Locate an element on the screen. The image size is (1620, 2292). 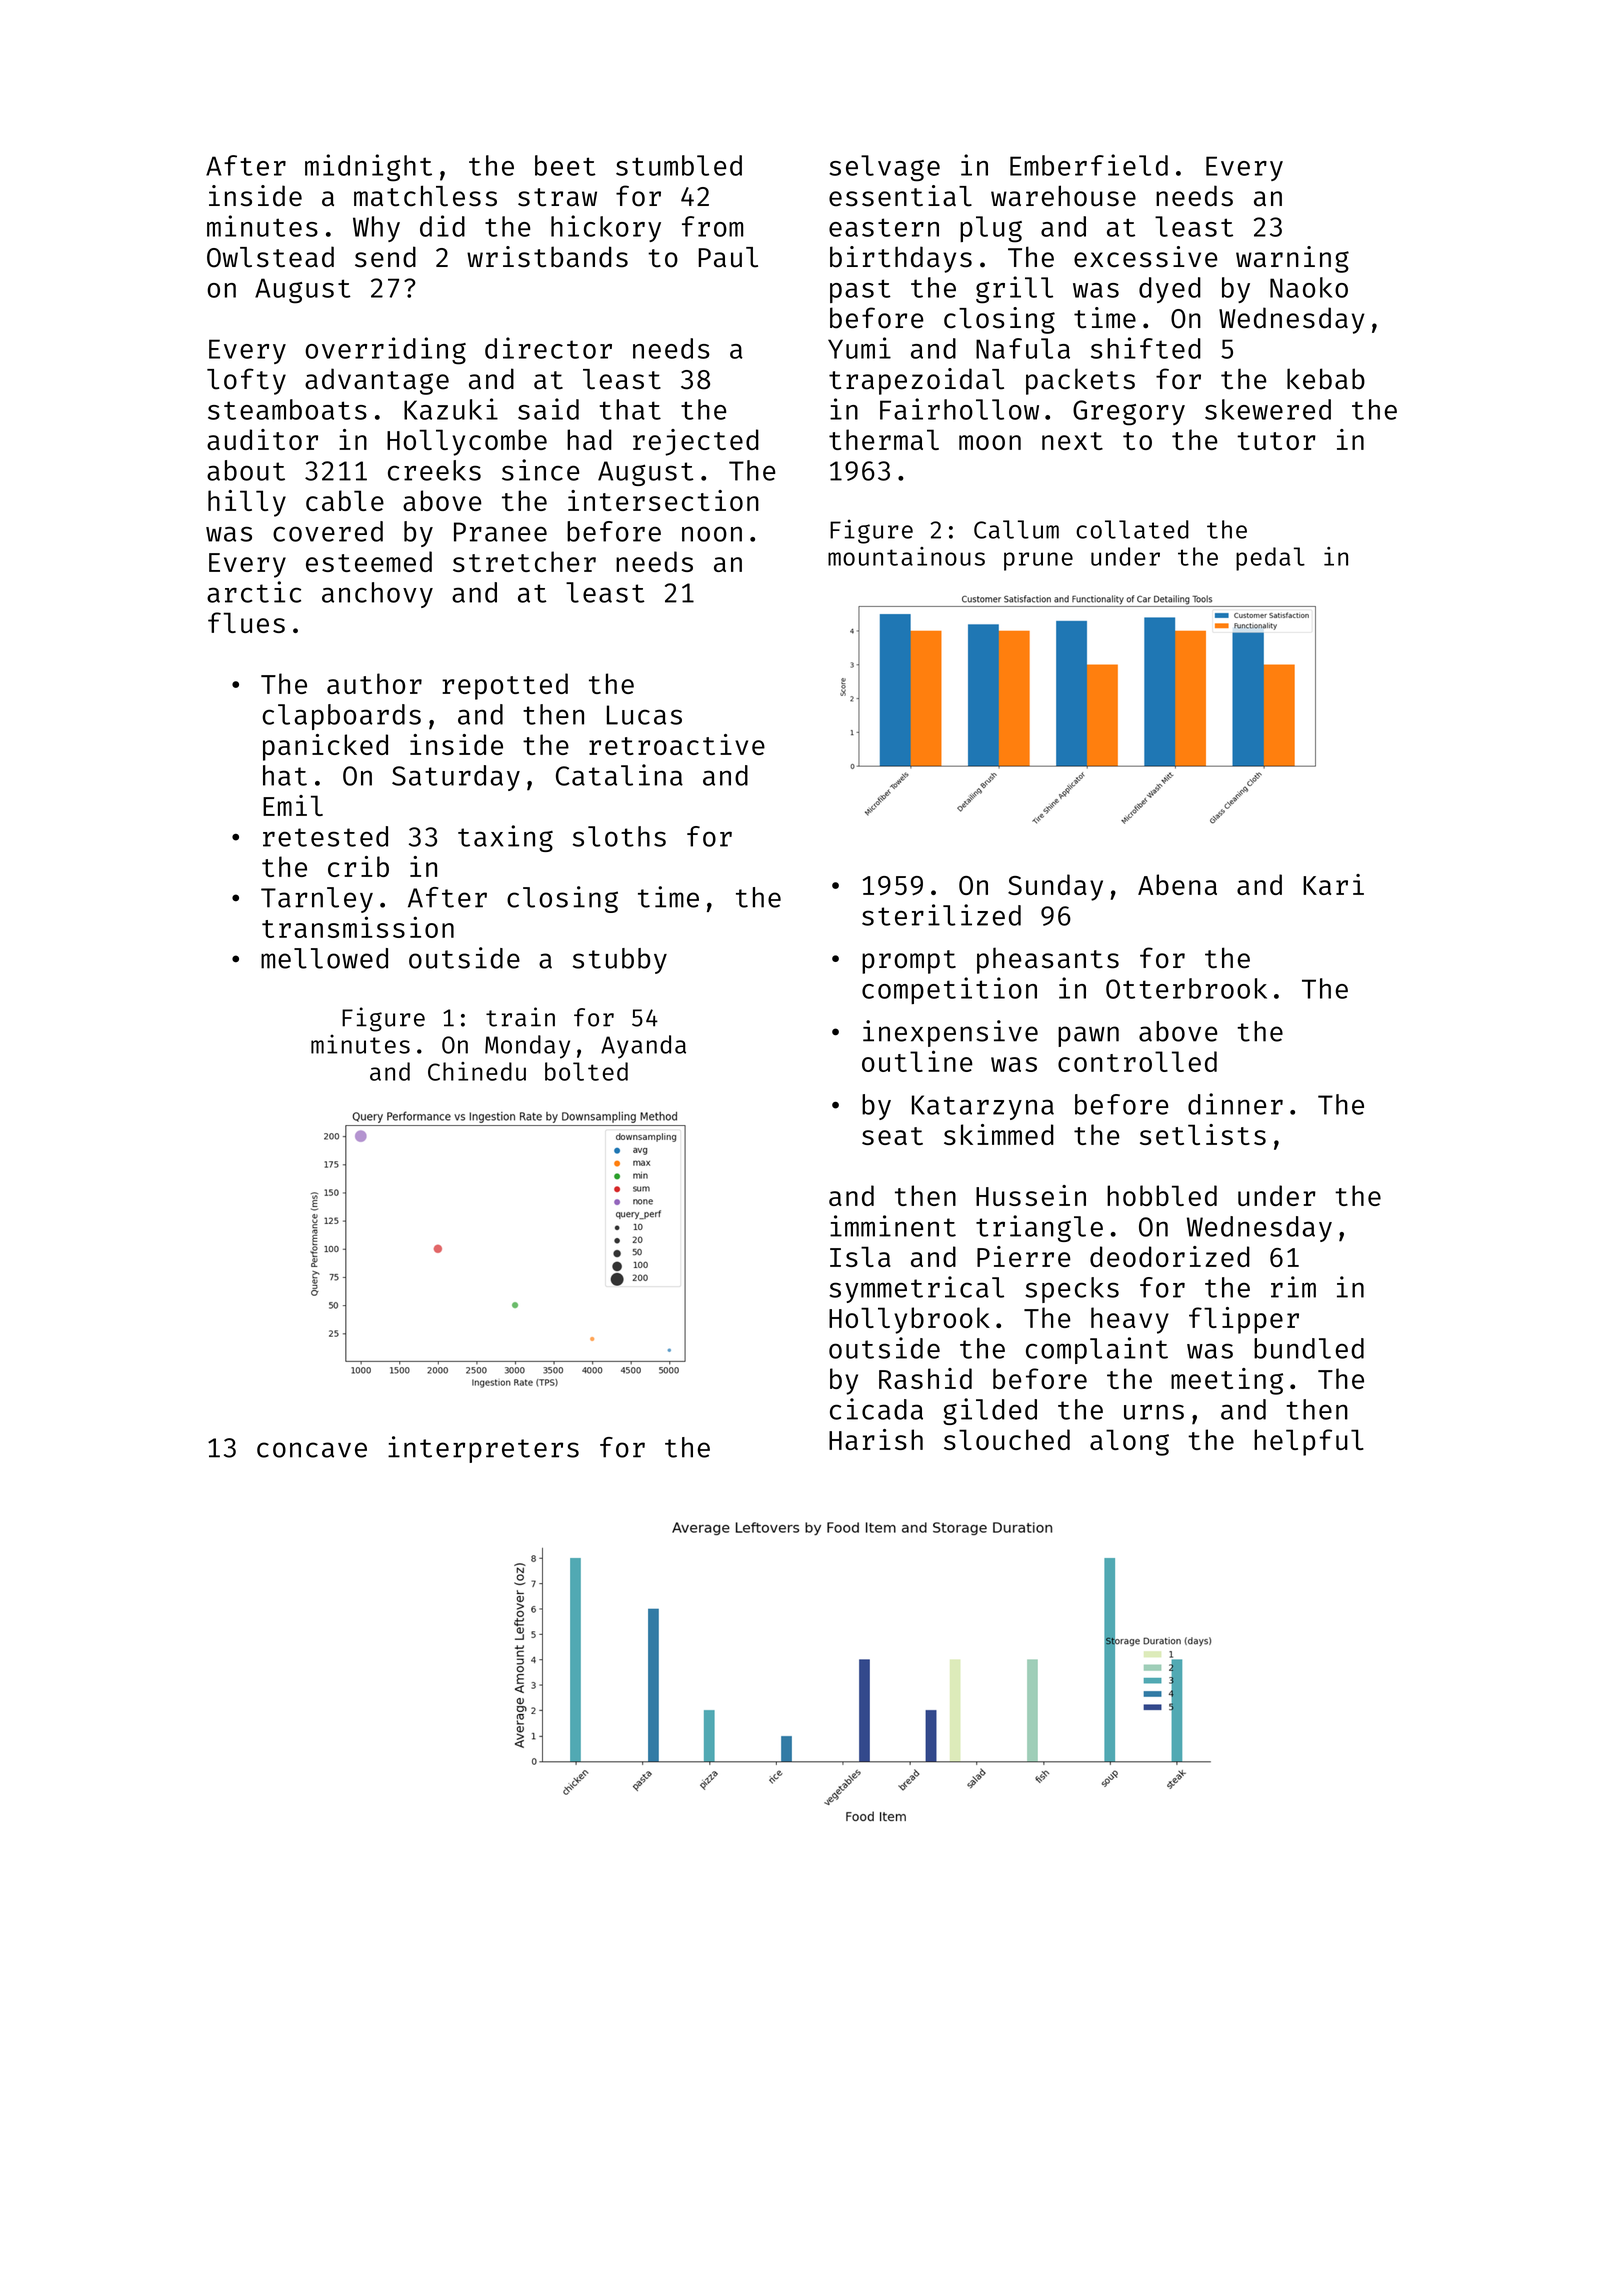
Chinedu is located at coordinates (477, 1071).
